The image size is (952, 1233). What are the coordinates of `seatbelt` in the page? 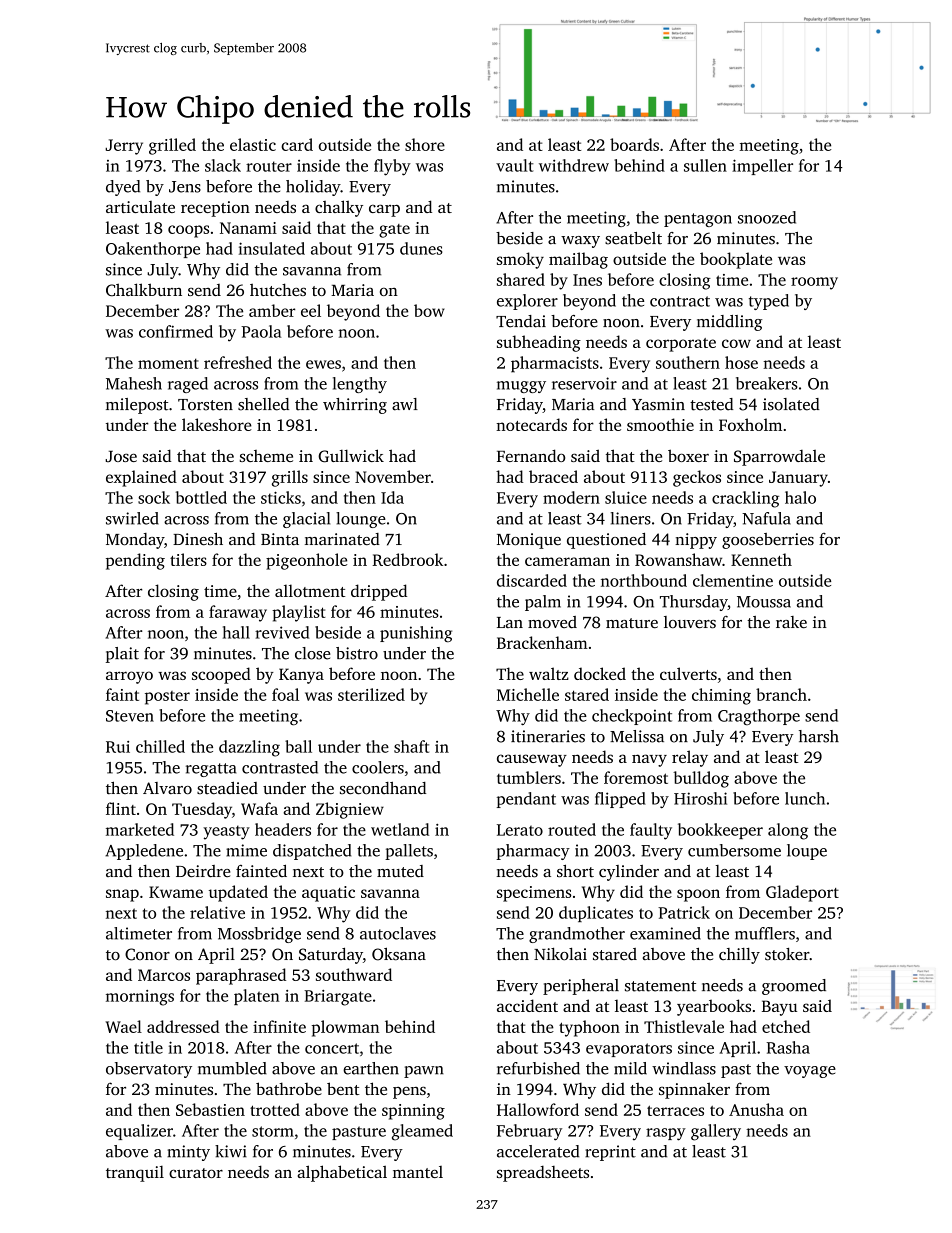 It's located at (633, 238).
